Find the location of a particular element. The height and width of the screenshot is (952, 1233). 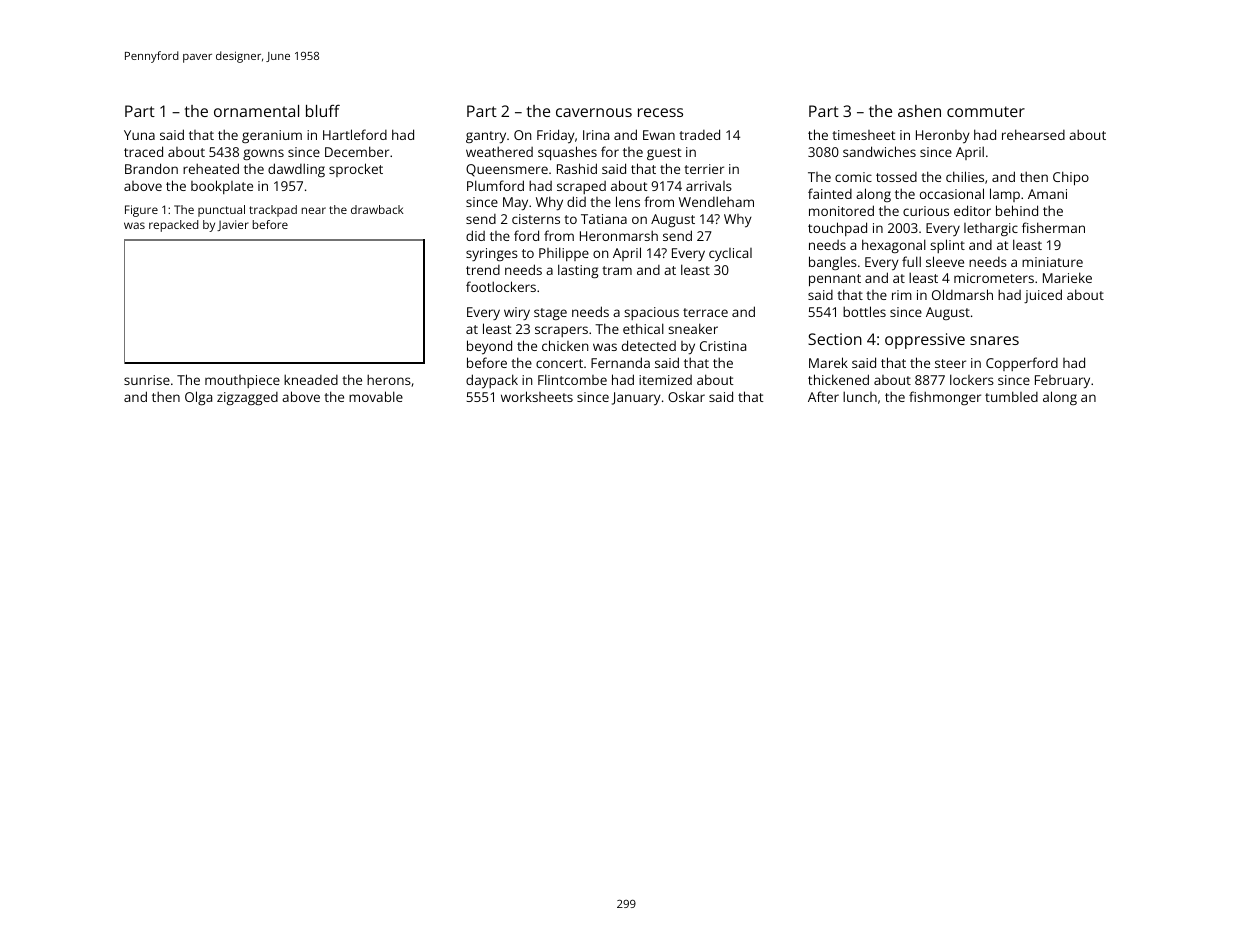

sunrise is located at coordinates (147, 380).
